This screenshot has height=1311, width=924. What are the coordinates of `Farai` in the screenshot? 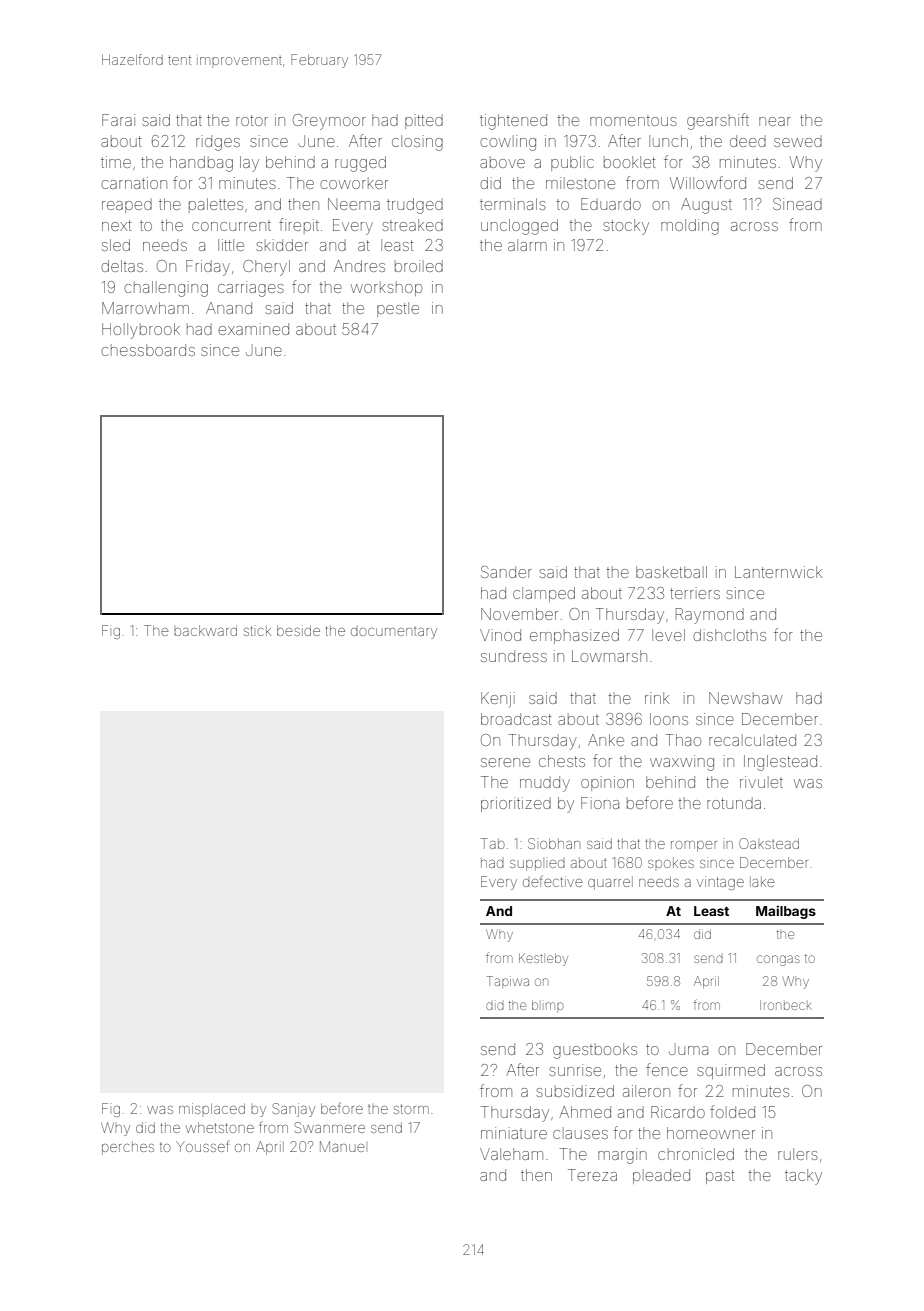 It's located at (118, 120).
